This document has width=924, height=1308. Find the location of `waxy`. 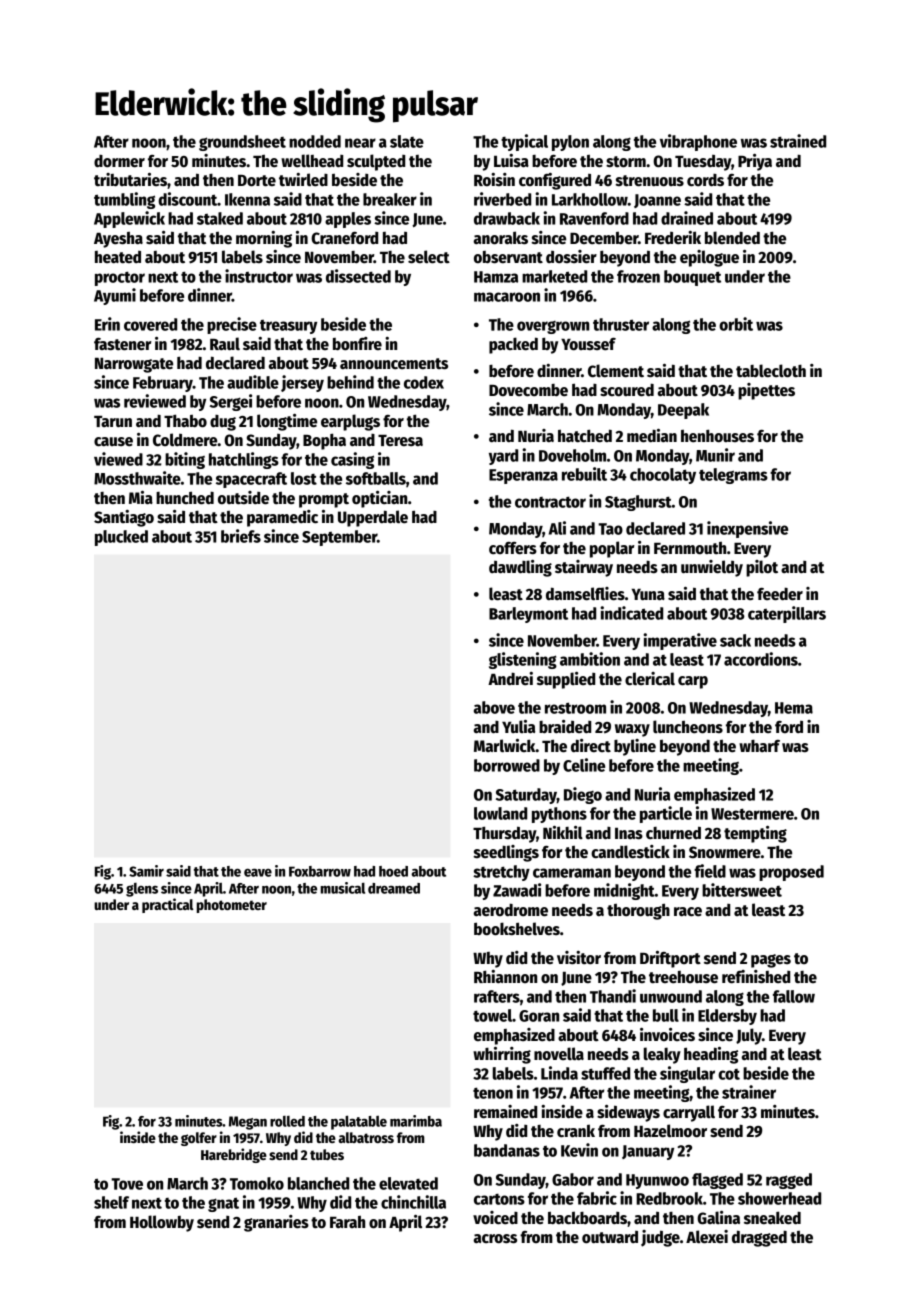

waxy is located at coordinates (632, 730).
